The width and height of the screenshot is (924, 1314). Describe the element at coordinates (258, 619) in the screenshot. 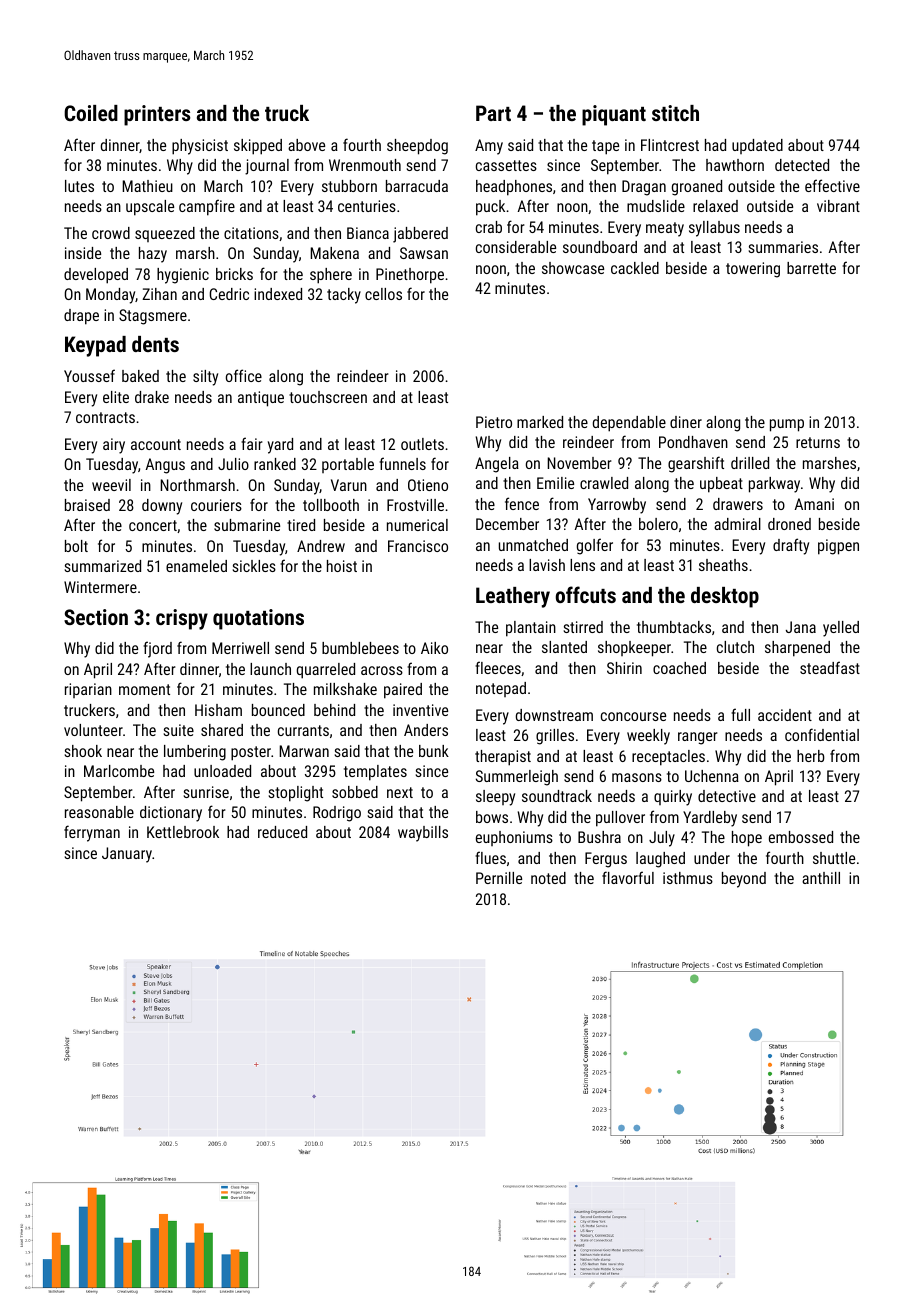

I see `quotations` at that location.
